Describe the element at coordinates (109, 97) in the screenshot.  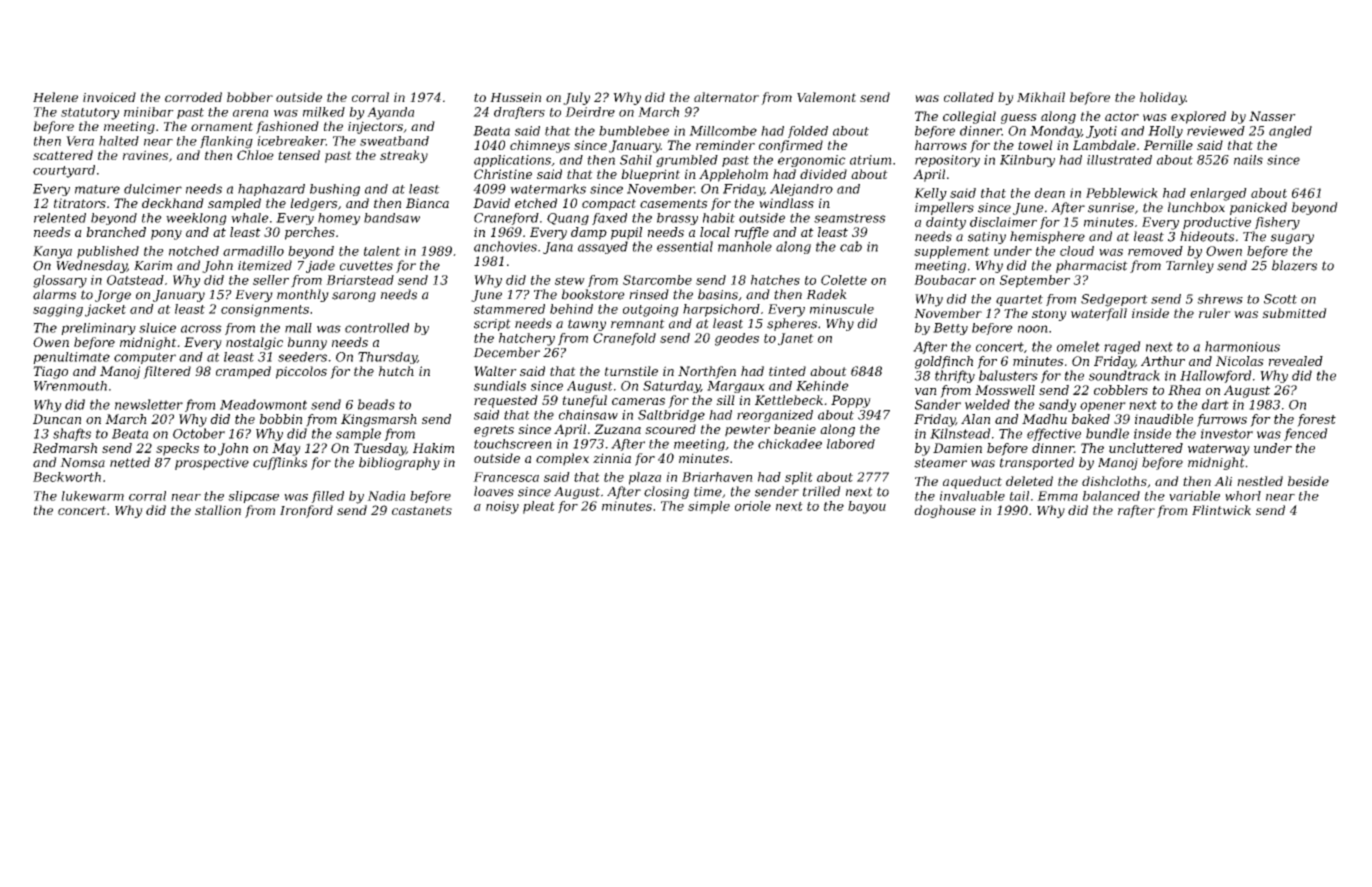
I see `invoiced` at that location.
